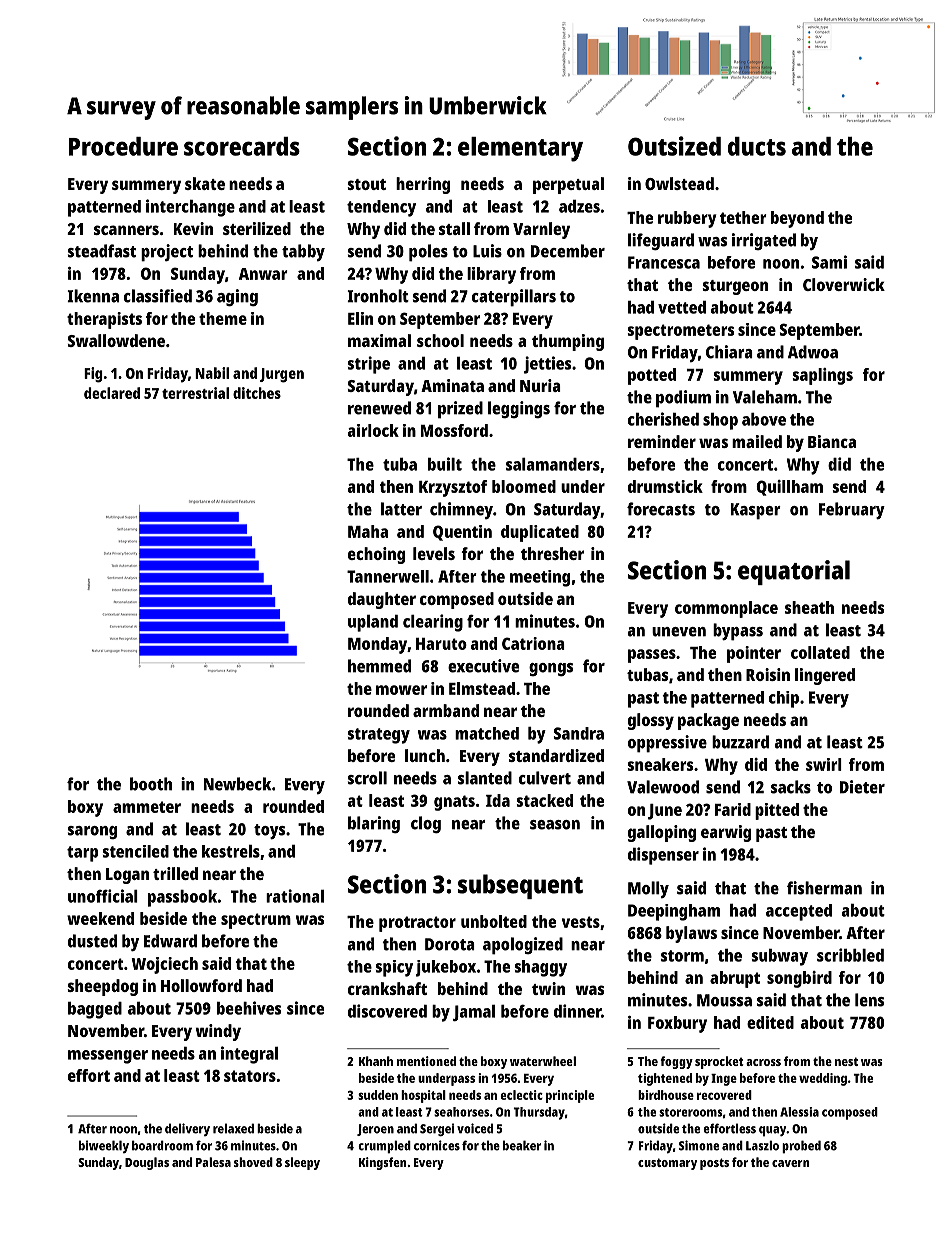  What do you see at coordinates (381, 208) in the screenshot?
I see `tendency` at bounding box center [381, 208].
